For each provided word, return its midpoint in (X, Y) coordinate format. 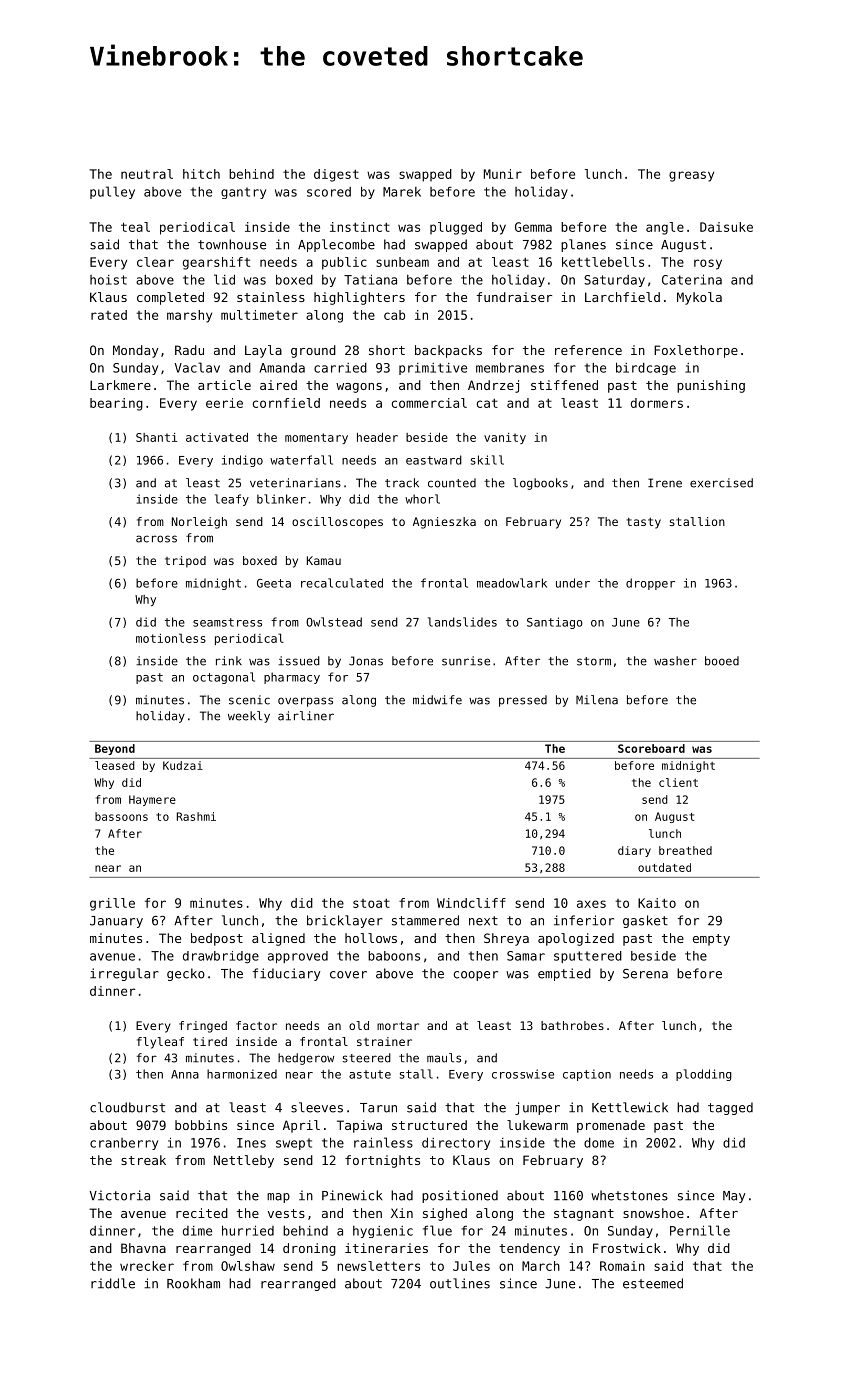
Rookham (193, 1283)
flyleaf (160, 1043)
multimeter (259, 315)
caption (587, 1075)
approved (298, 957)
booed (722, 661)
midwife (437, 700)
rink (229, 661)
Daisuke (726, 227)
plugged (456, 228)
